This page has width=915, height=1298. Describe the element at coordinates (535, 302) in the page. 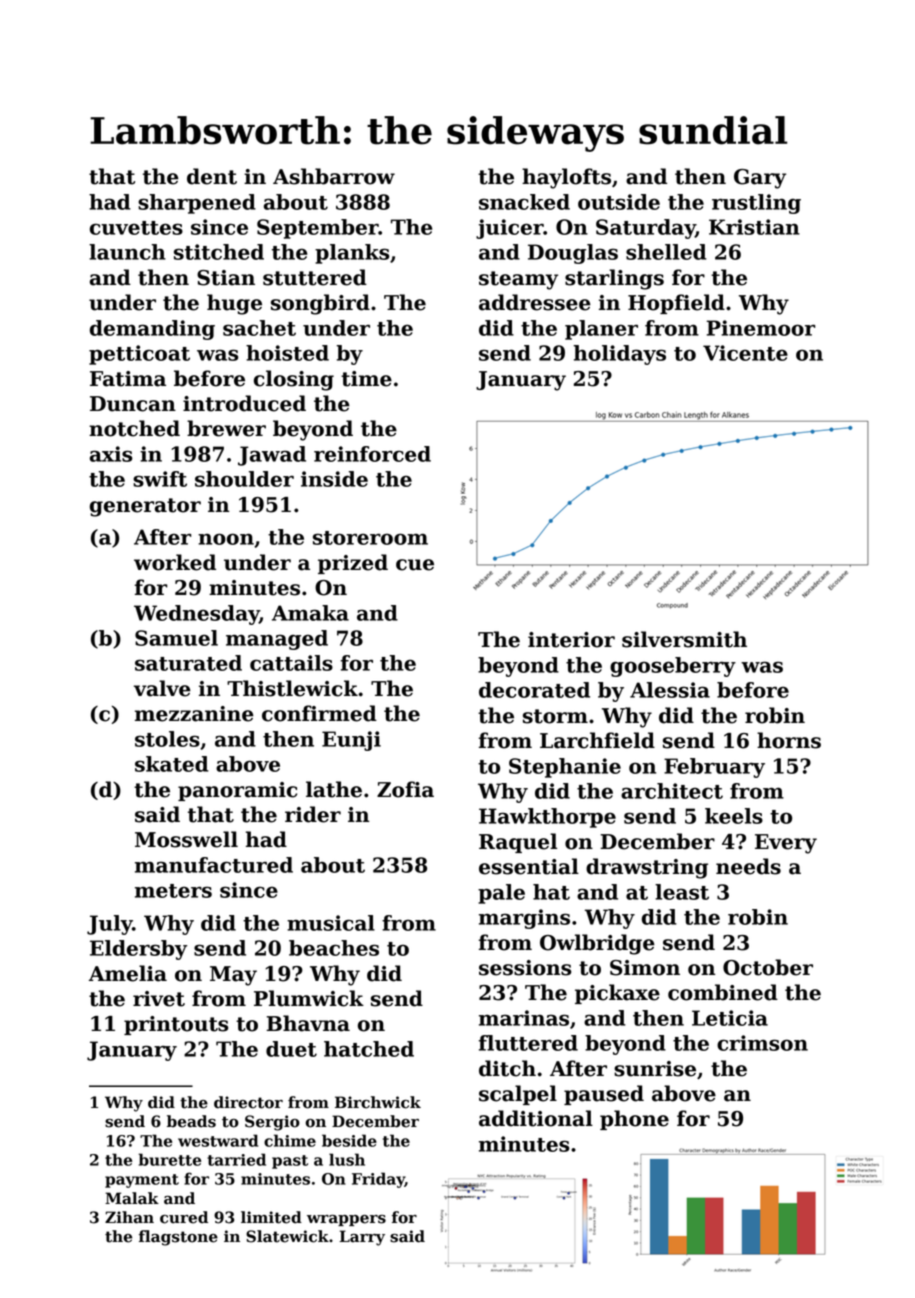

I see `addressee` at that location.
